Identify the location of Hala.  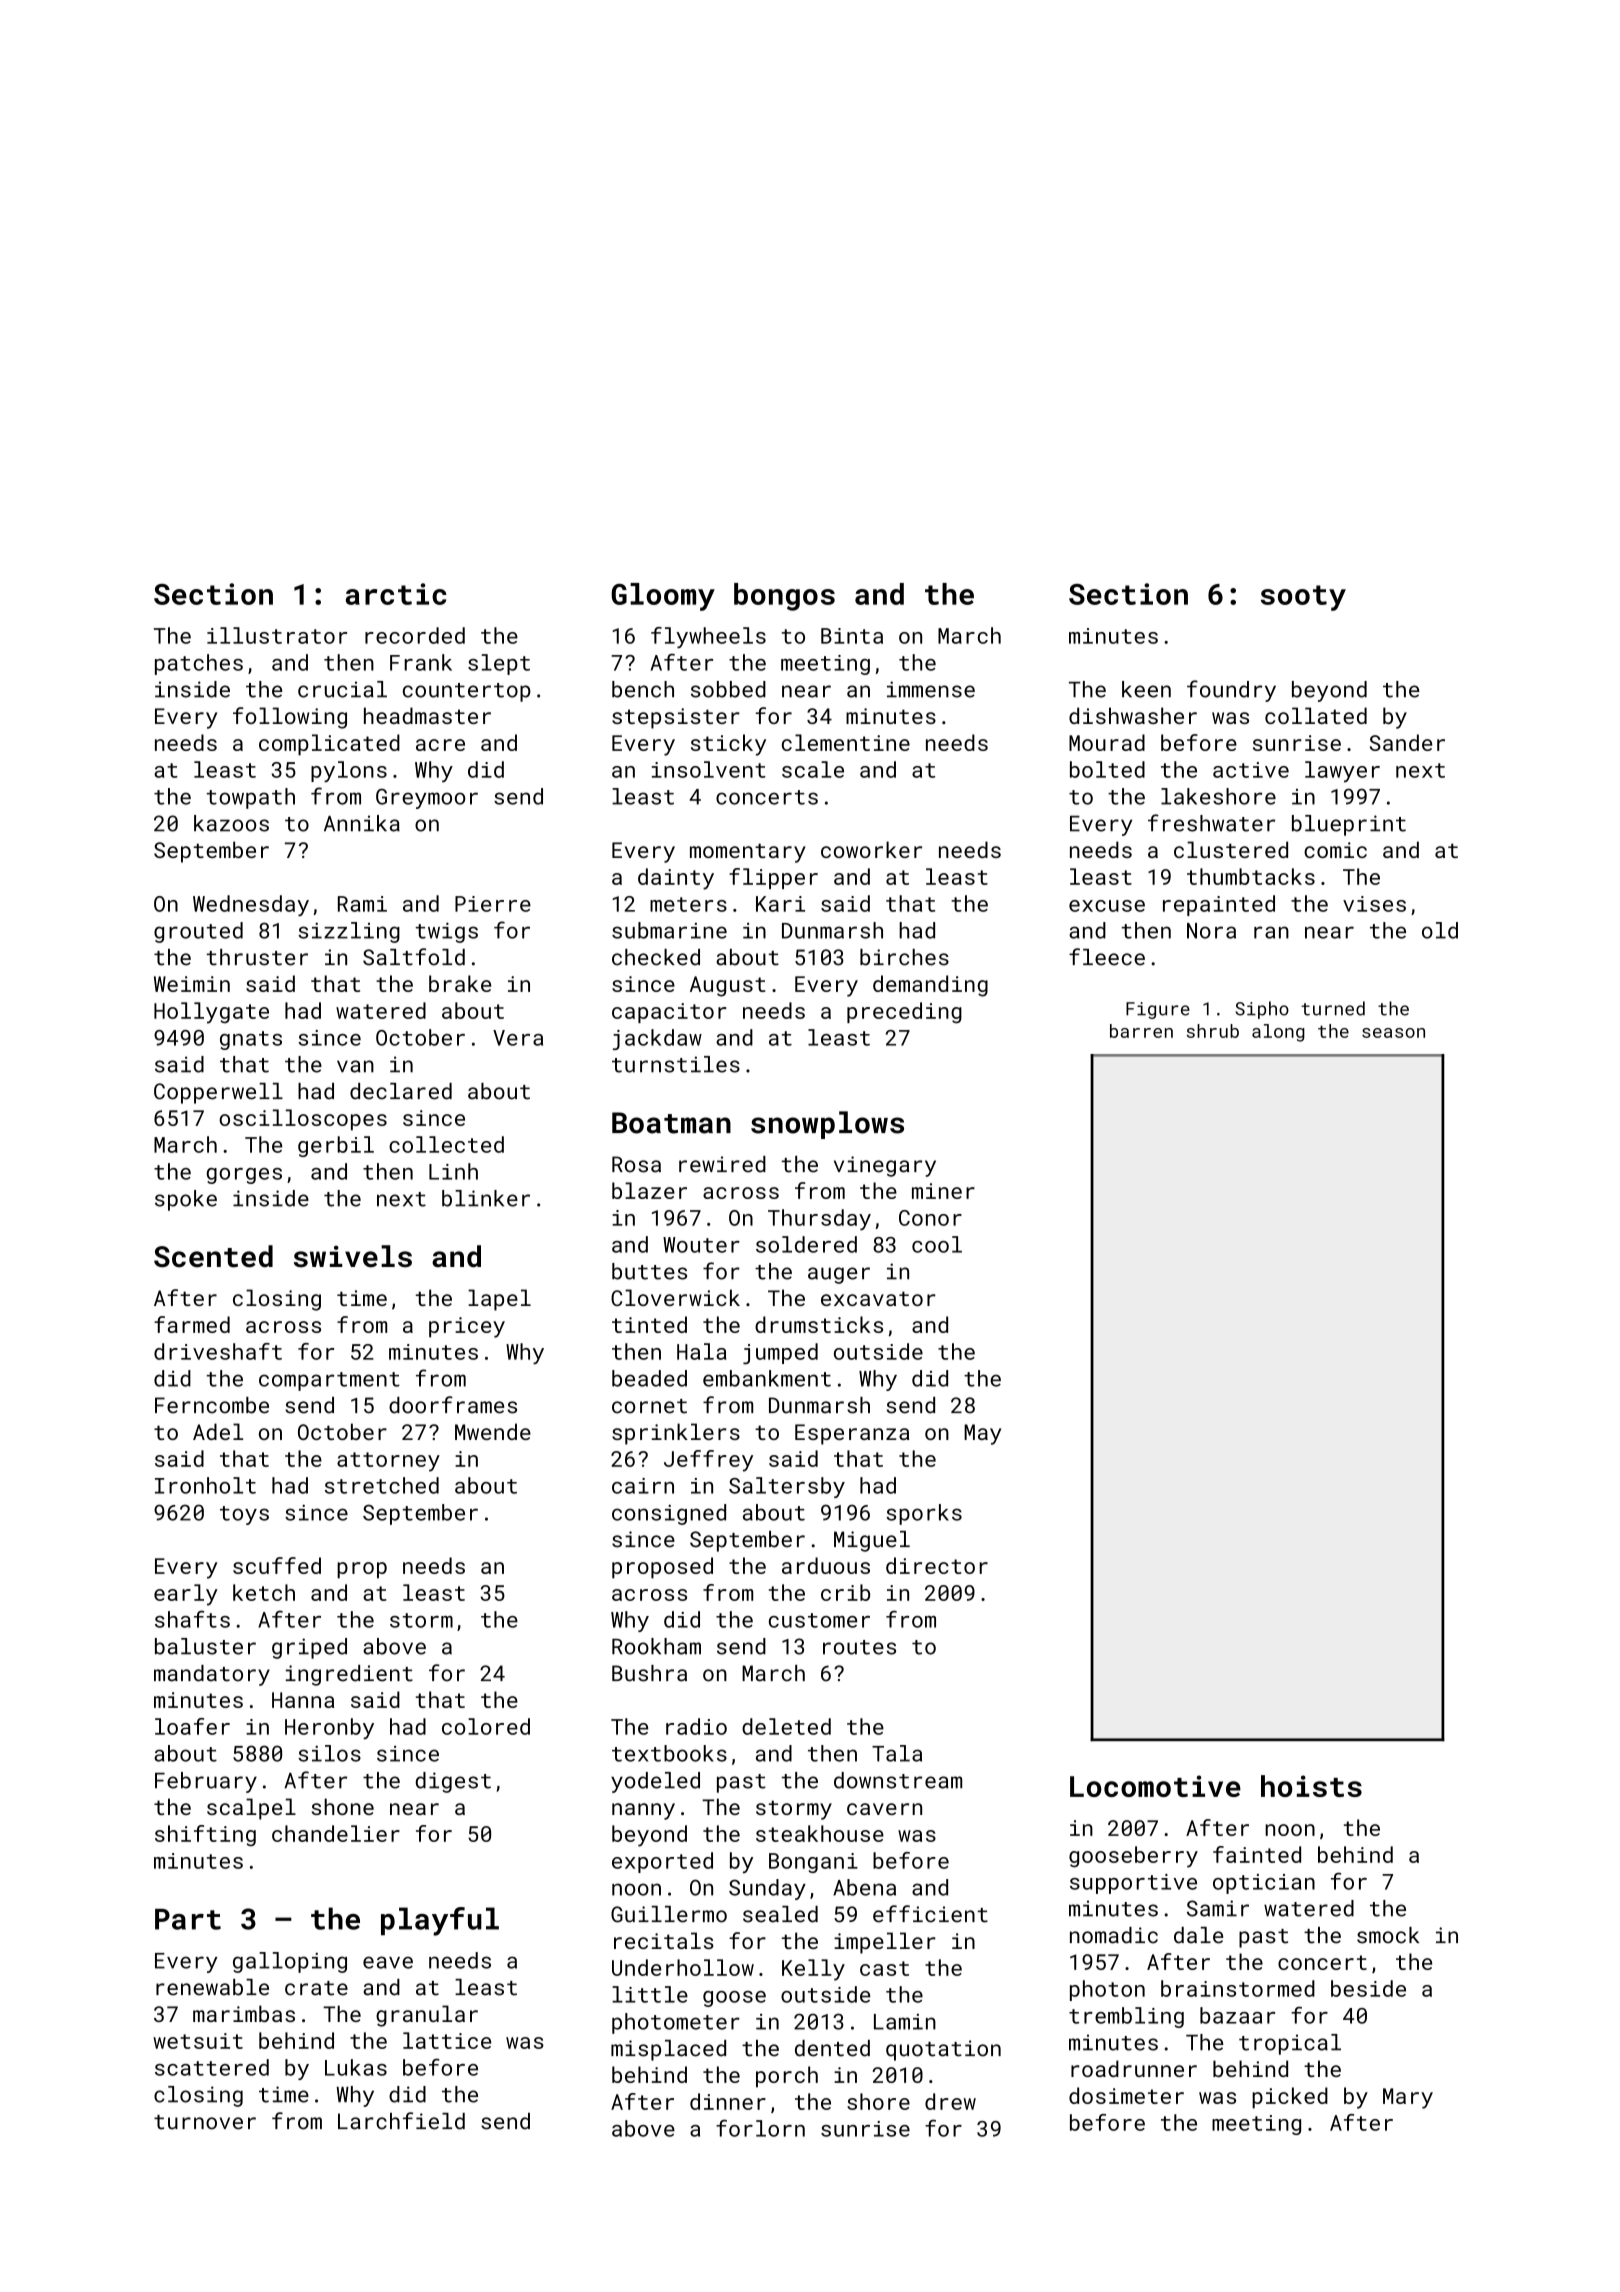
(702, 1351).
